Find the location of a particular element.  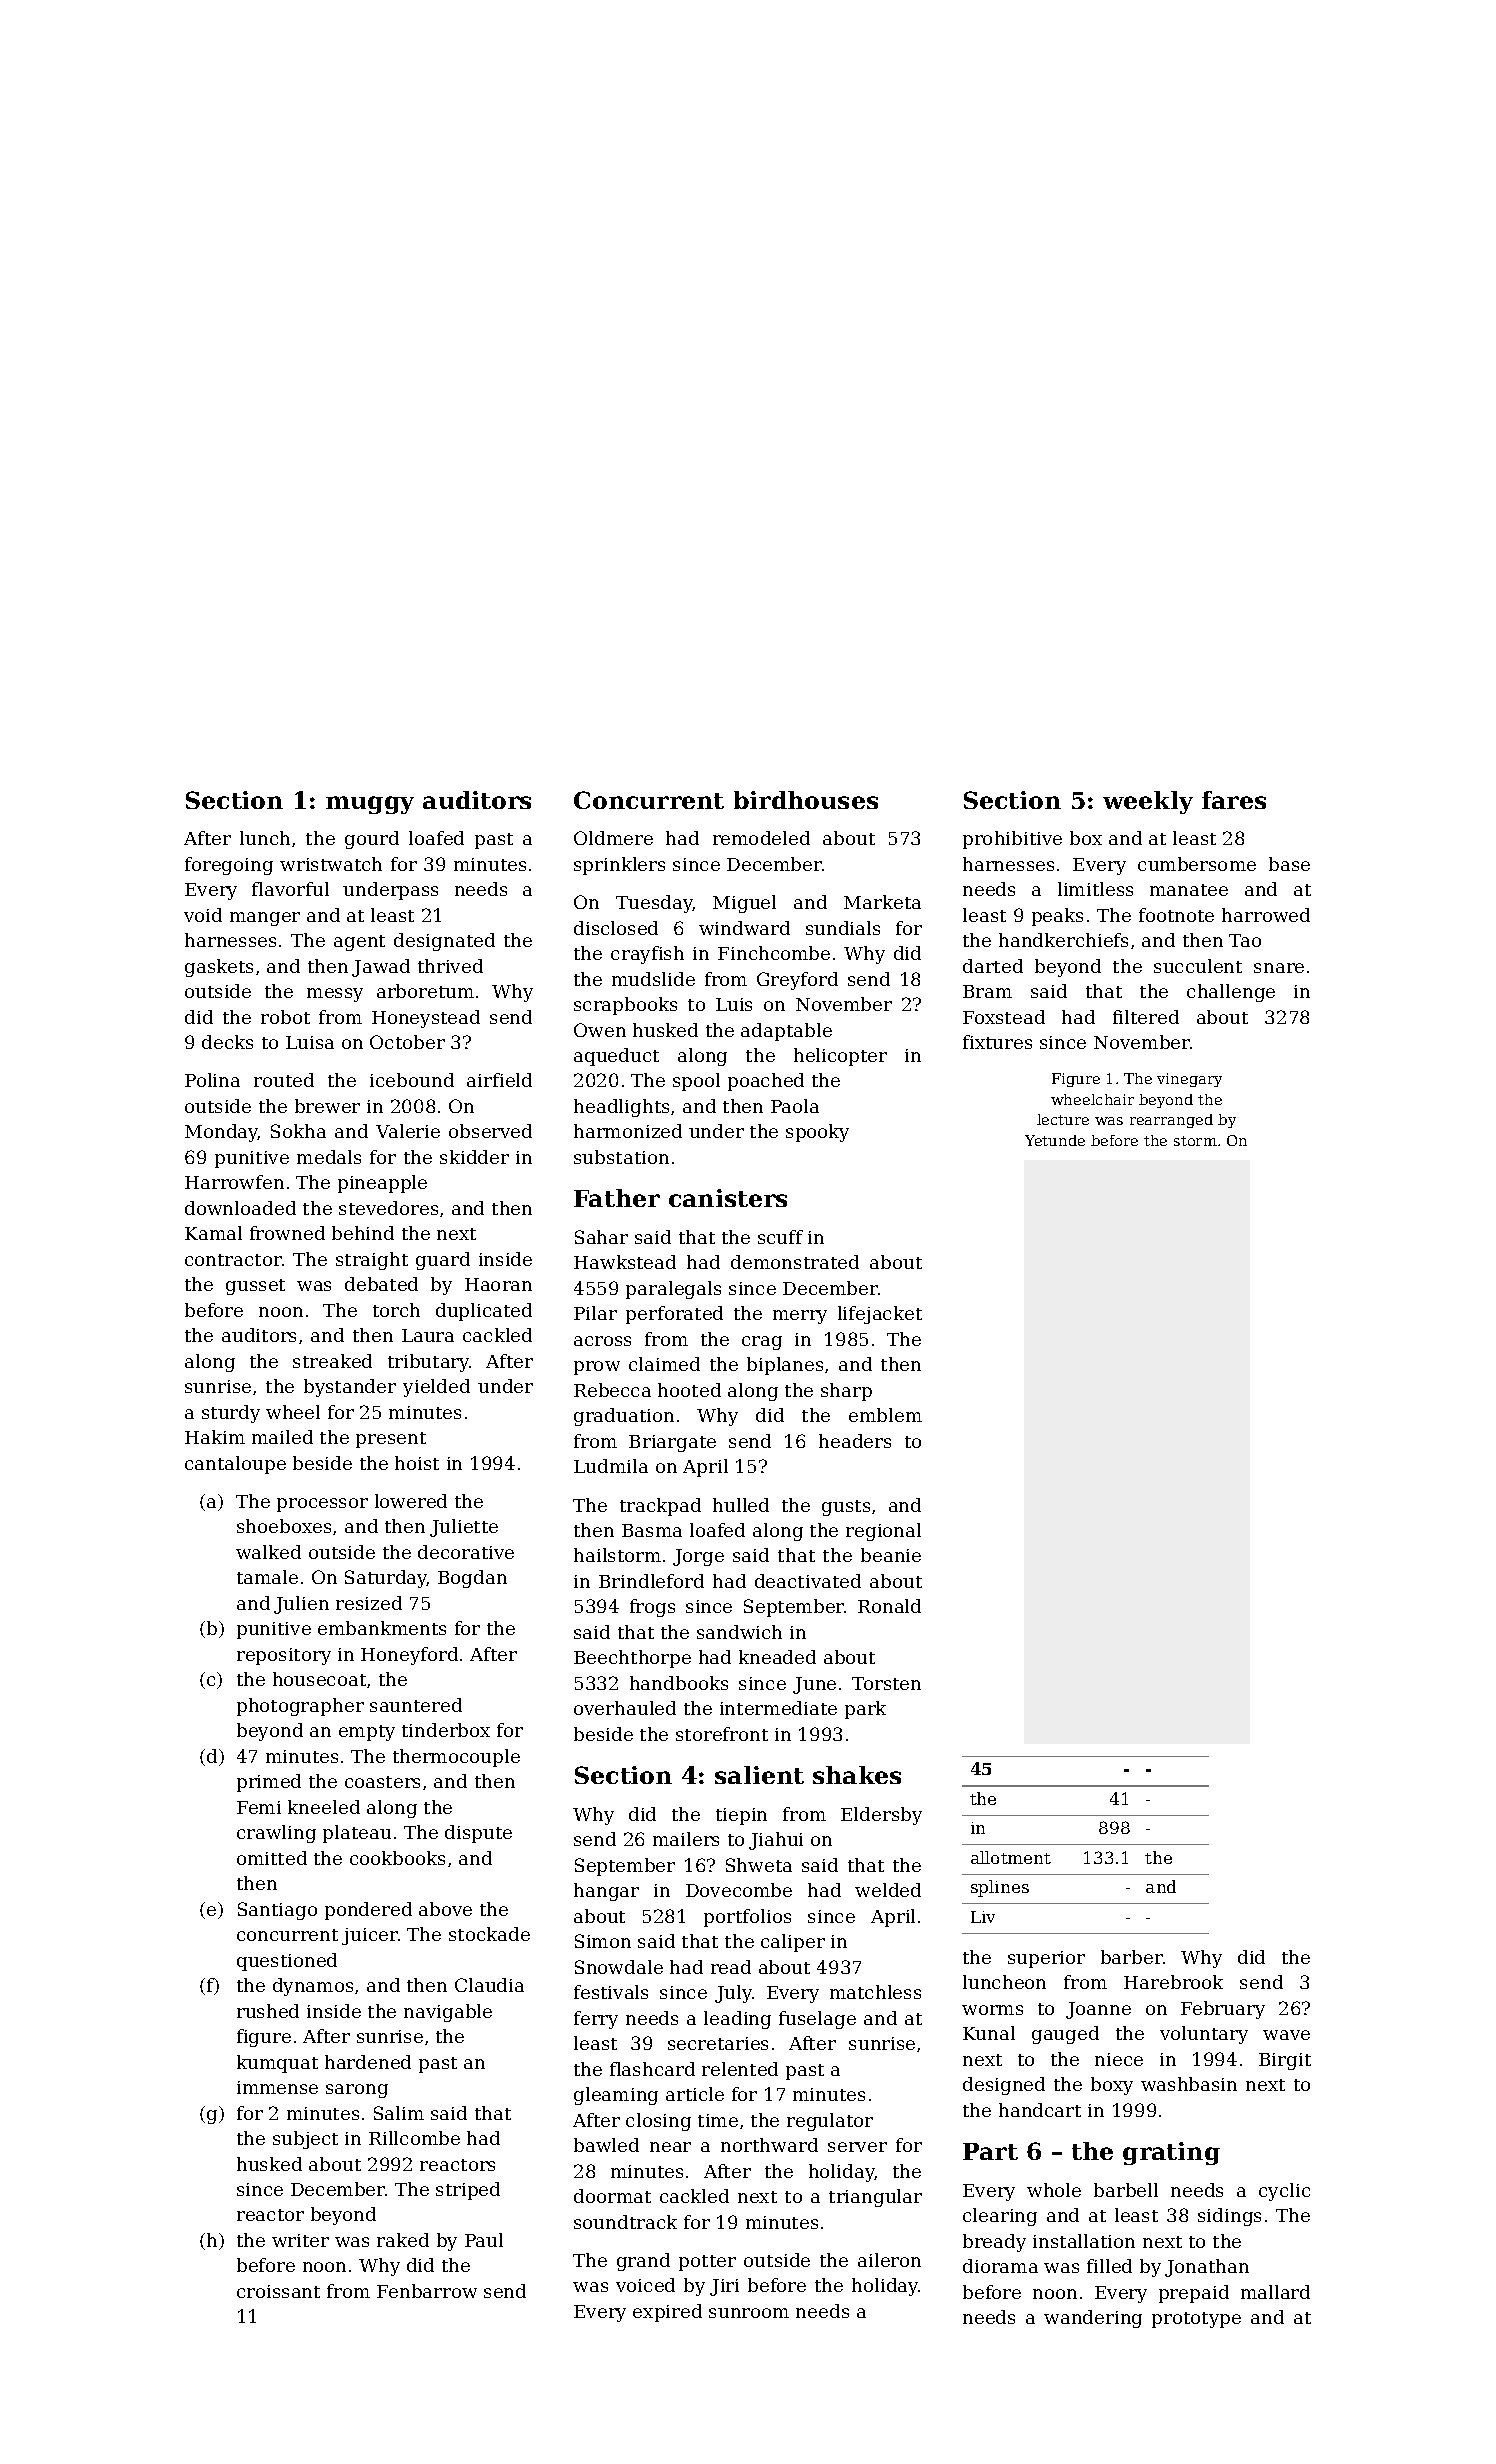

headlights is located at coordinates (621, 1108).
